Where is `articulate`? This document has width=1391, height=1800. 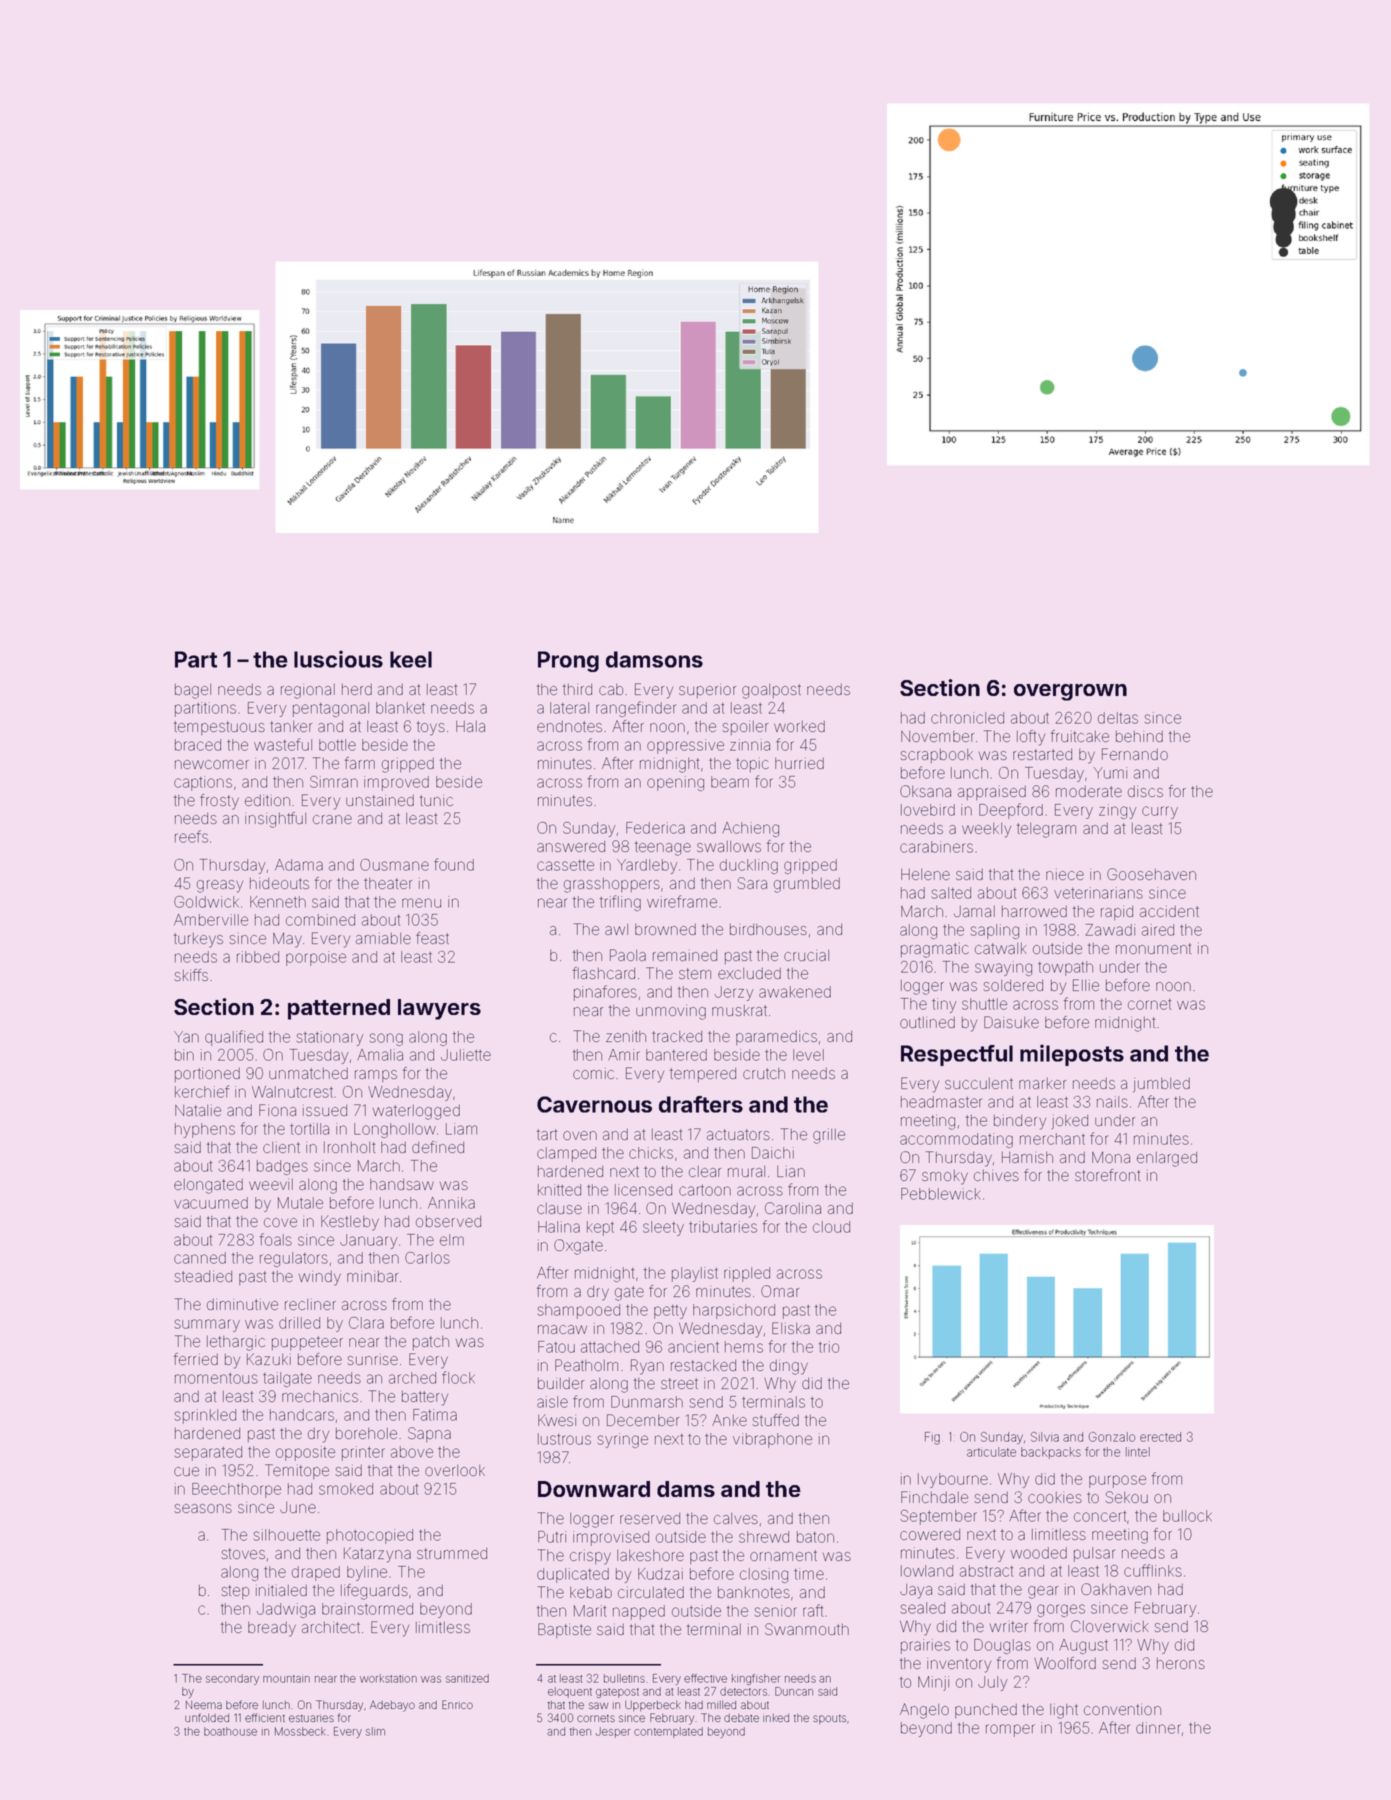
articulate is located at coordinates (991, 1452).
